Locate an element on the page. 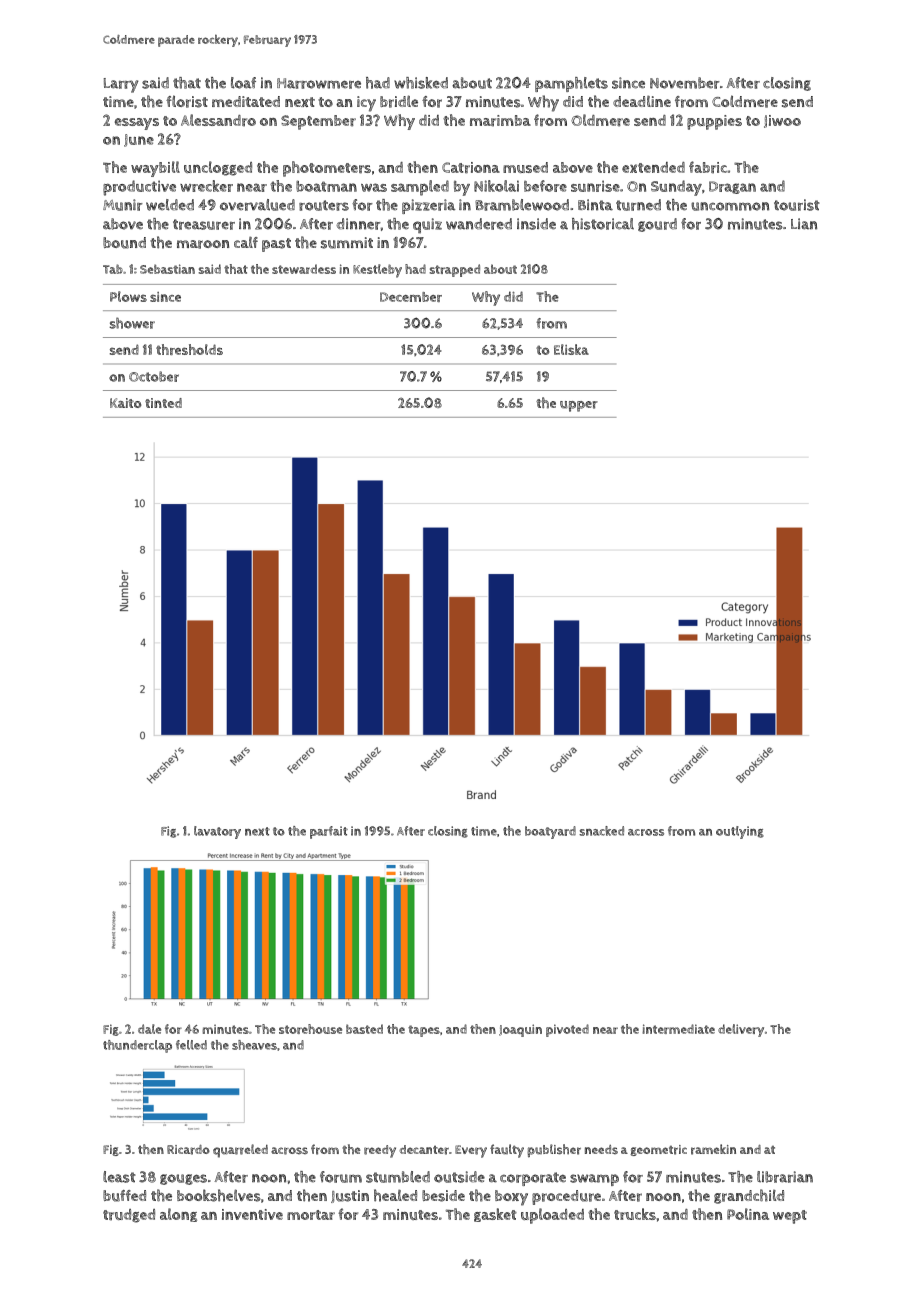 The height and width of the document is (1308, 924). trudged is located at coordinates (129, 1216).
